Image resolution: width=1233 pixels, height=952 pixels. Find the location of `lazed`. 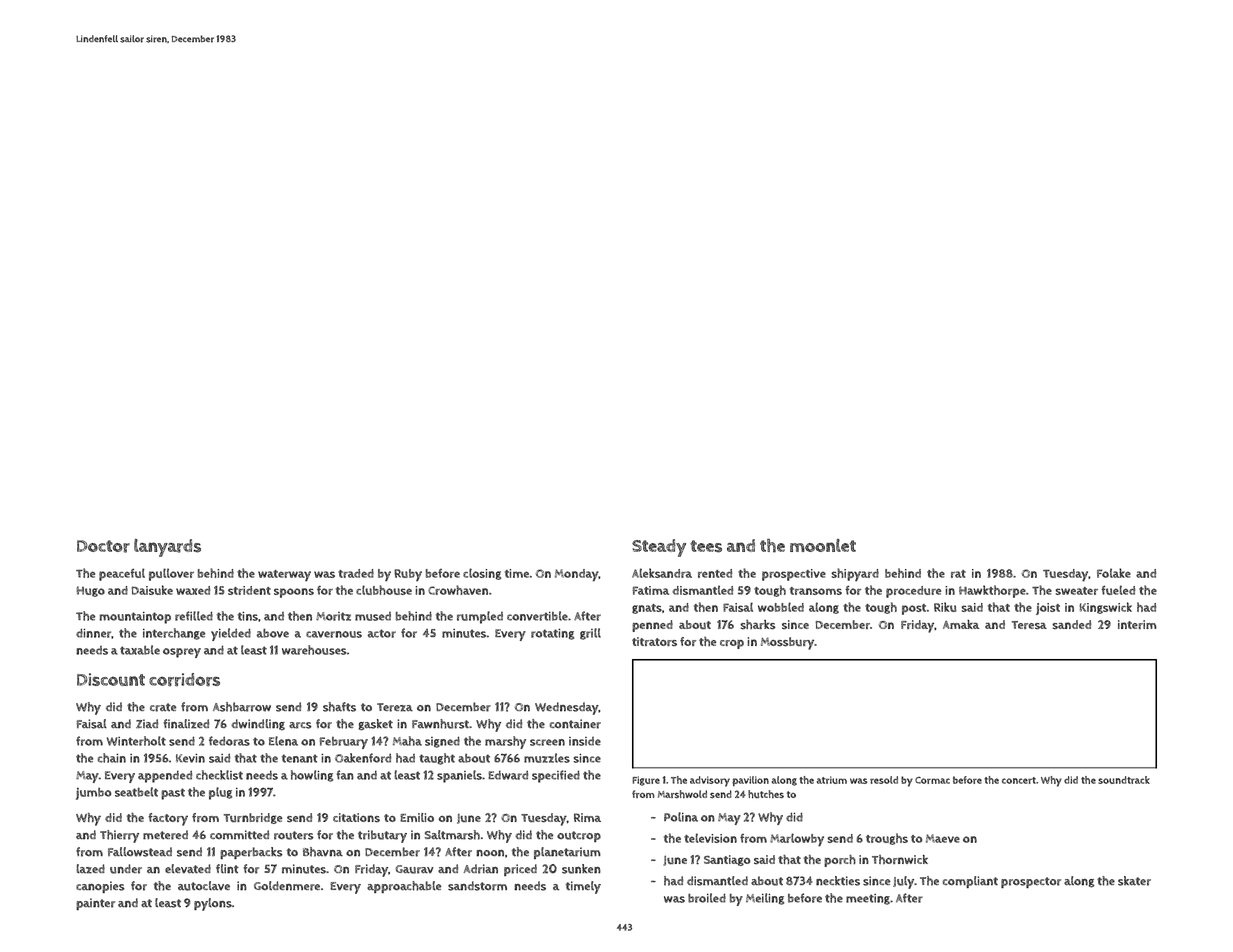

lazed is located at coordinates (90, 869).
